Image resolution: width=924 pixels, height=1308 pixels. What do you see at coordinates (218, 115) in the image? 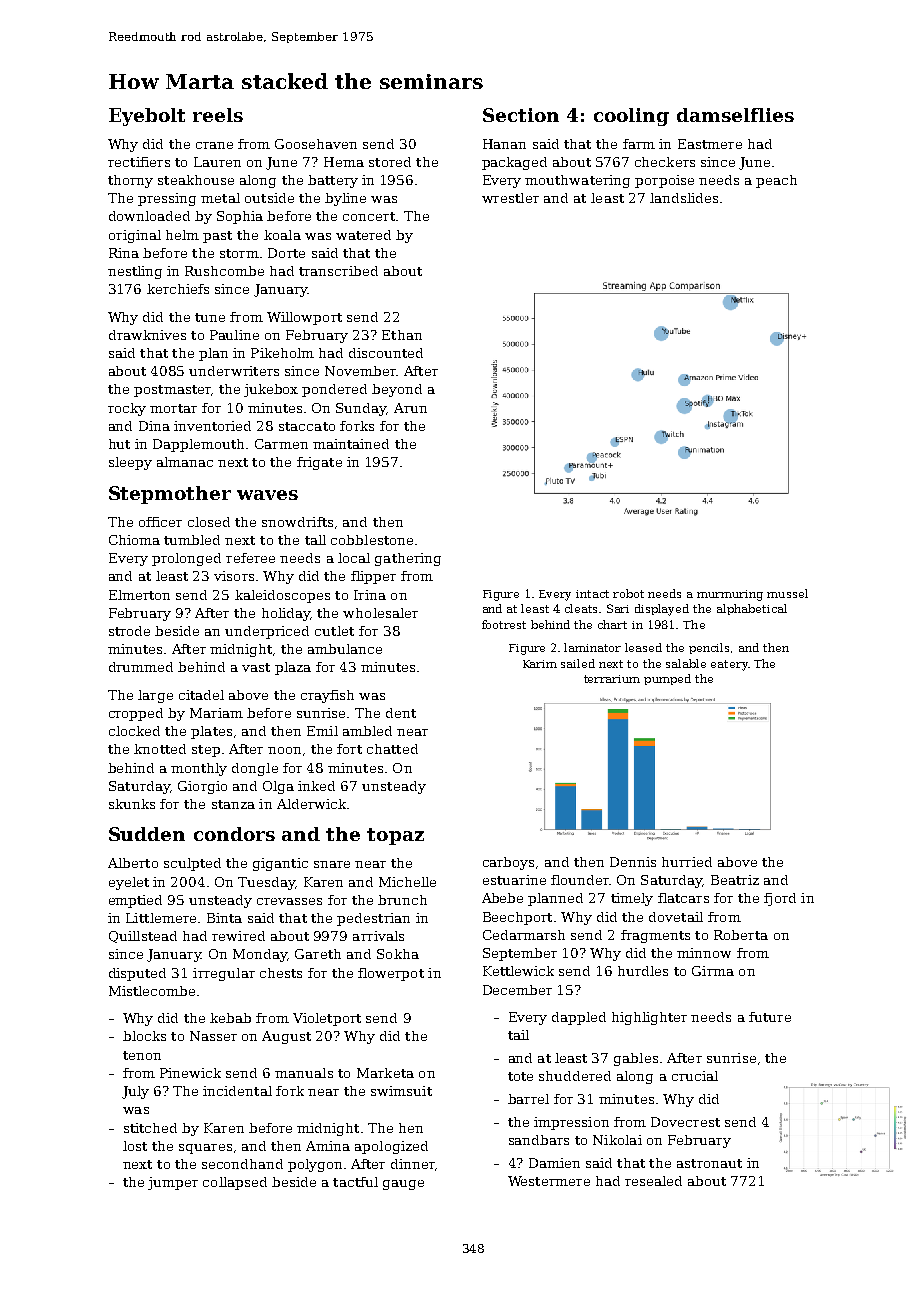
I see `reels` at bounding box center [218, 115].
